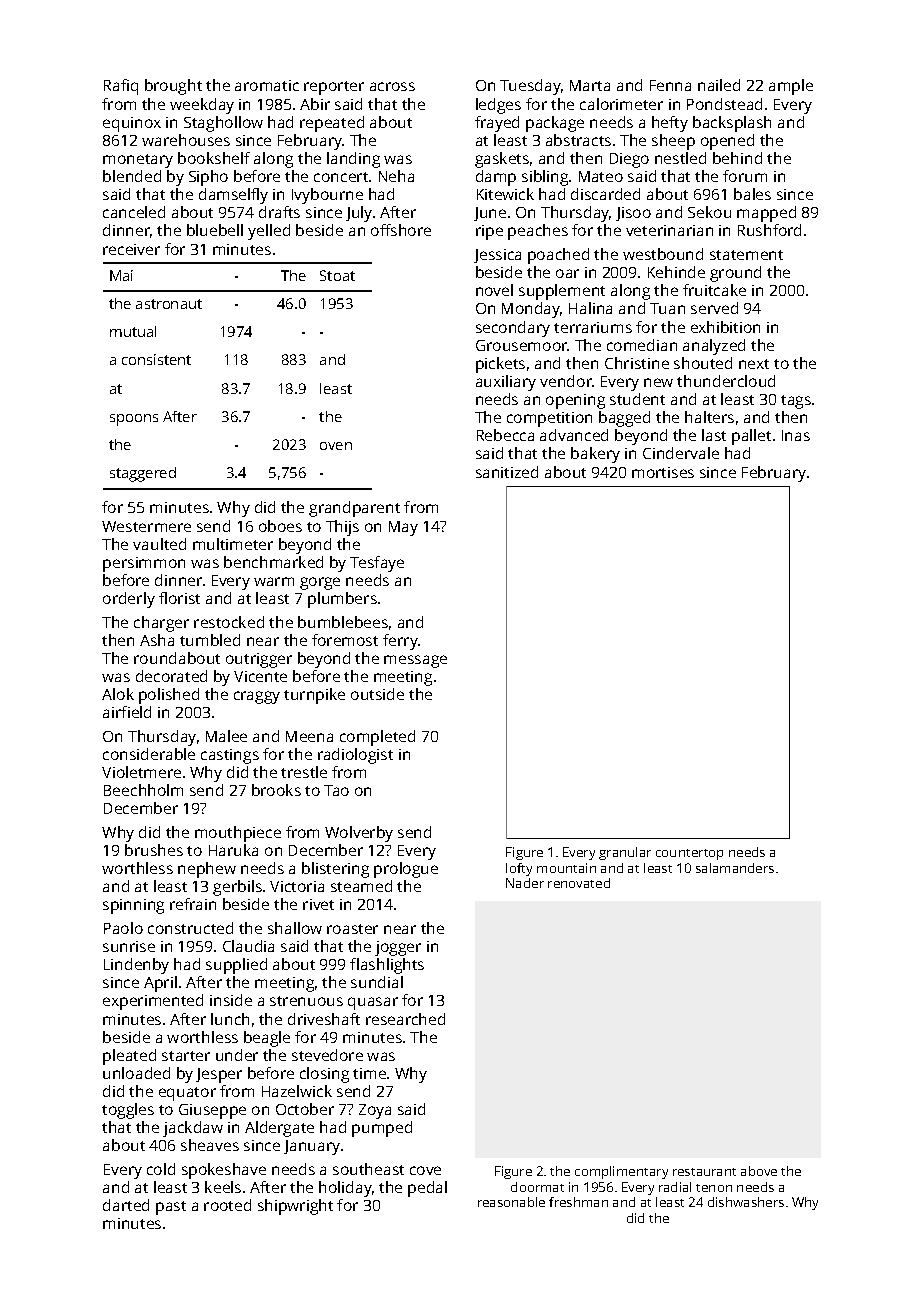  Describe the element at coordinates (230, 756) in the screenshot. I see `castings` at that location.
